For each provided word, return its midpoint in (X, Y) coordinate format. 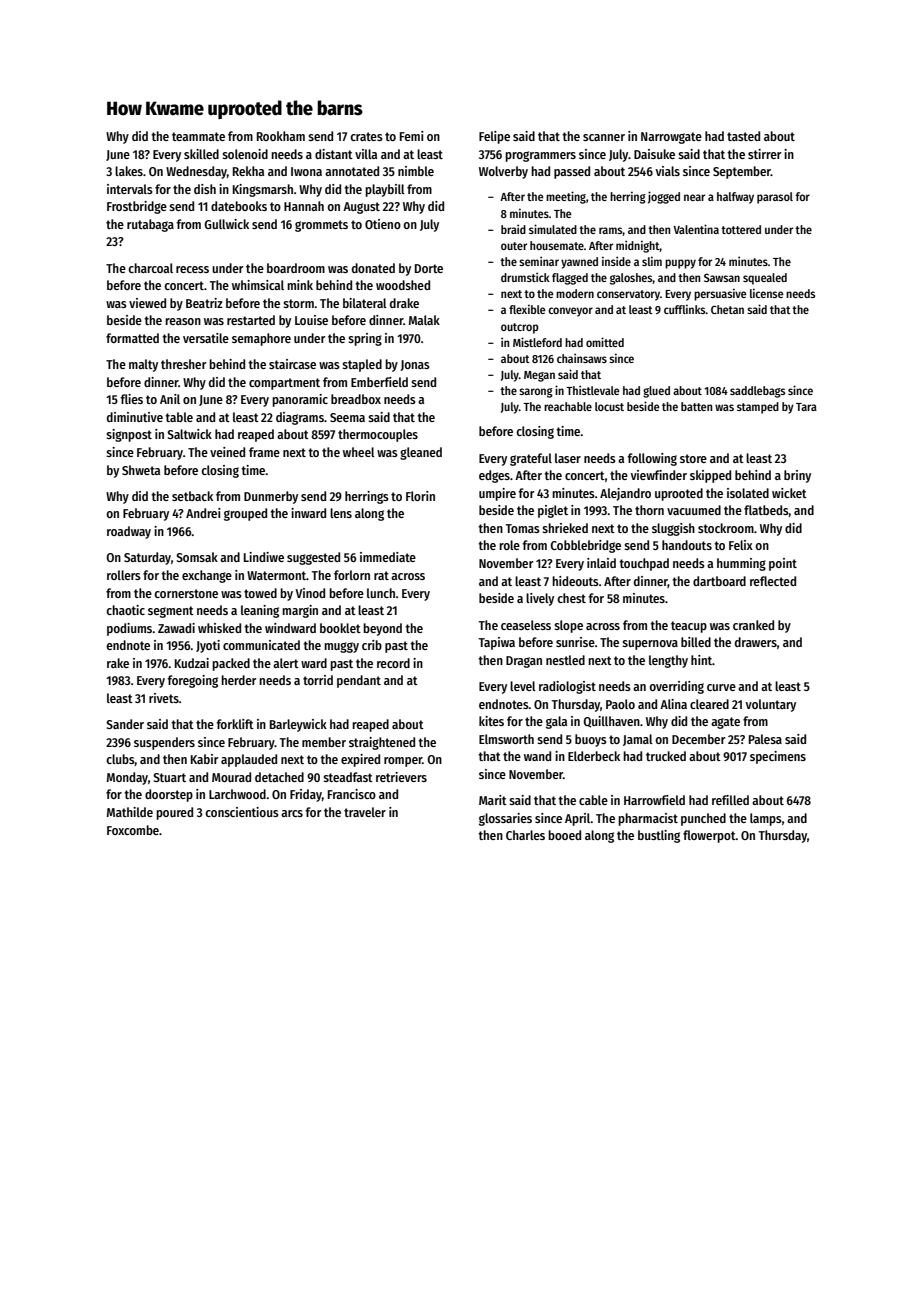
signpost (129, 435)
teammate (198, 136)
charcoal (150, 268)
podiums (129, 629)
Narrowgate (671, 138)
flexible (527, 309)
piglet (553, 511)
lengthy (668, 661)
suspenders (164, 743)
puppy (680, 264)
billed (696, 642)
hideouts (575, 581)
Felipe (494, 137)
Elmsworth (506, 739)
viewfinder (659, 475)
